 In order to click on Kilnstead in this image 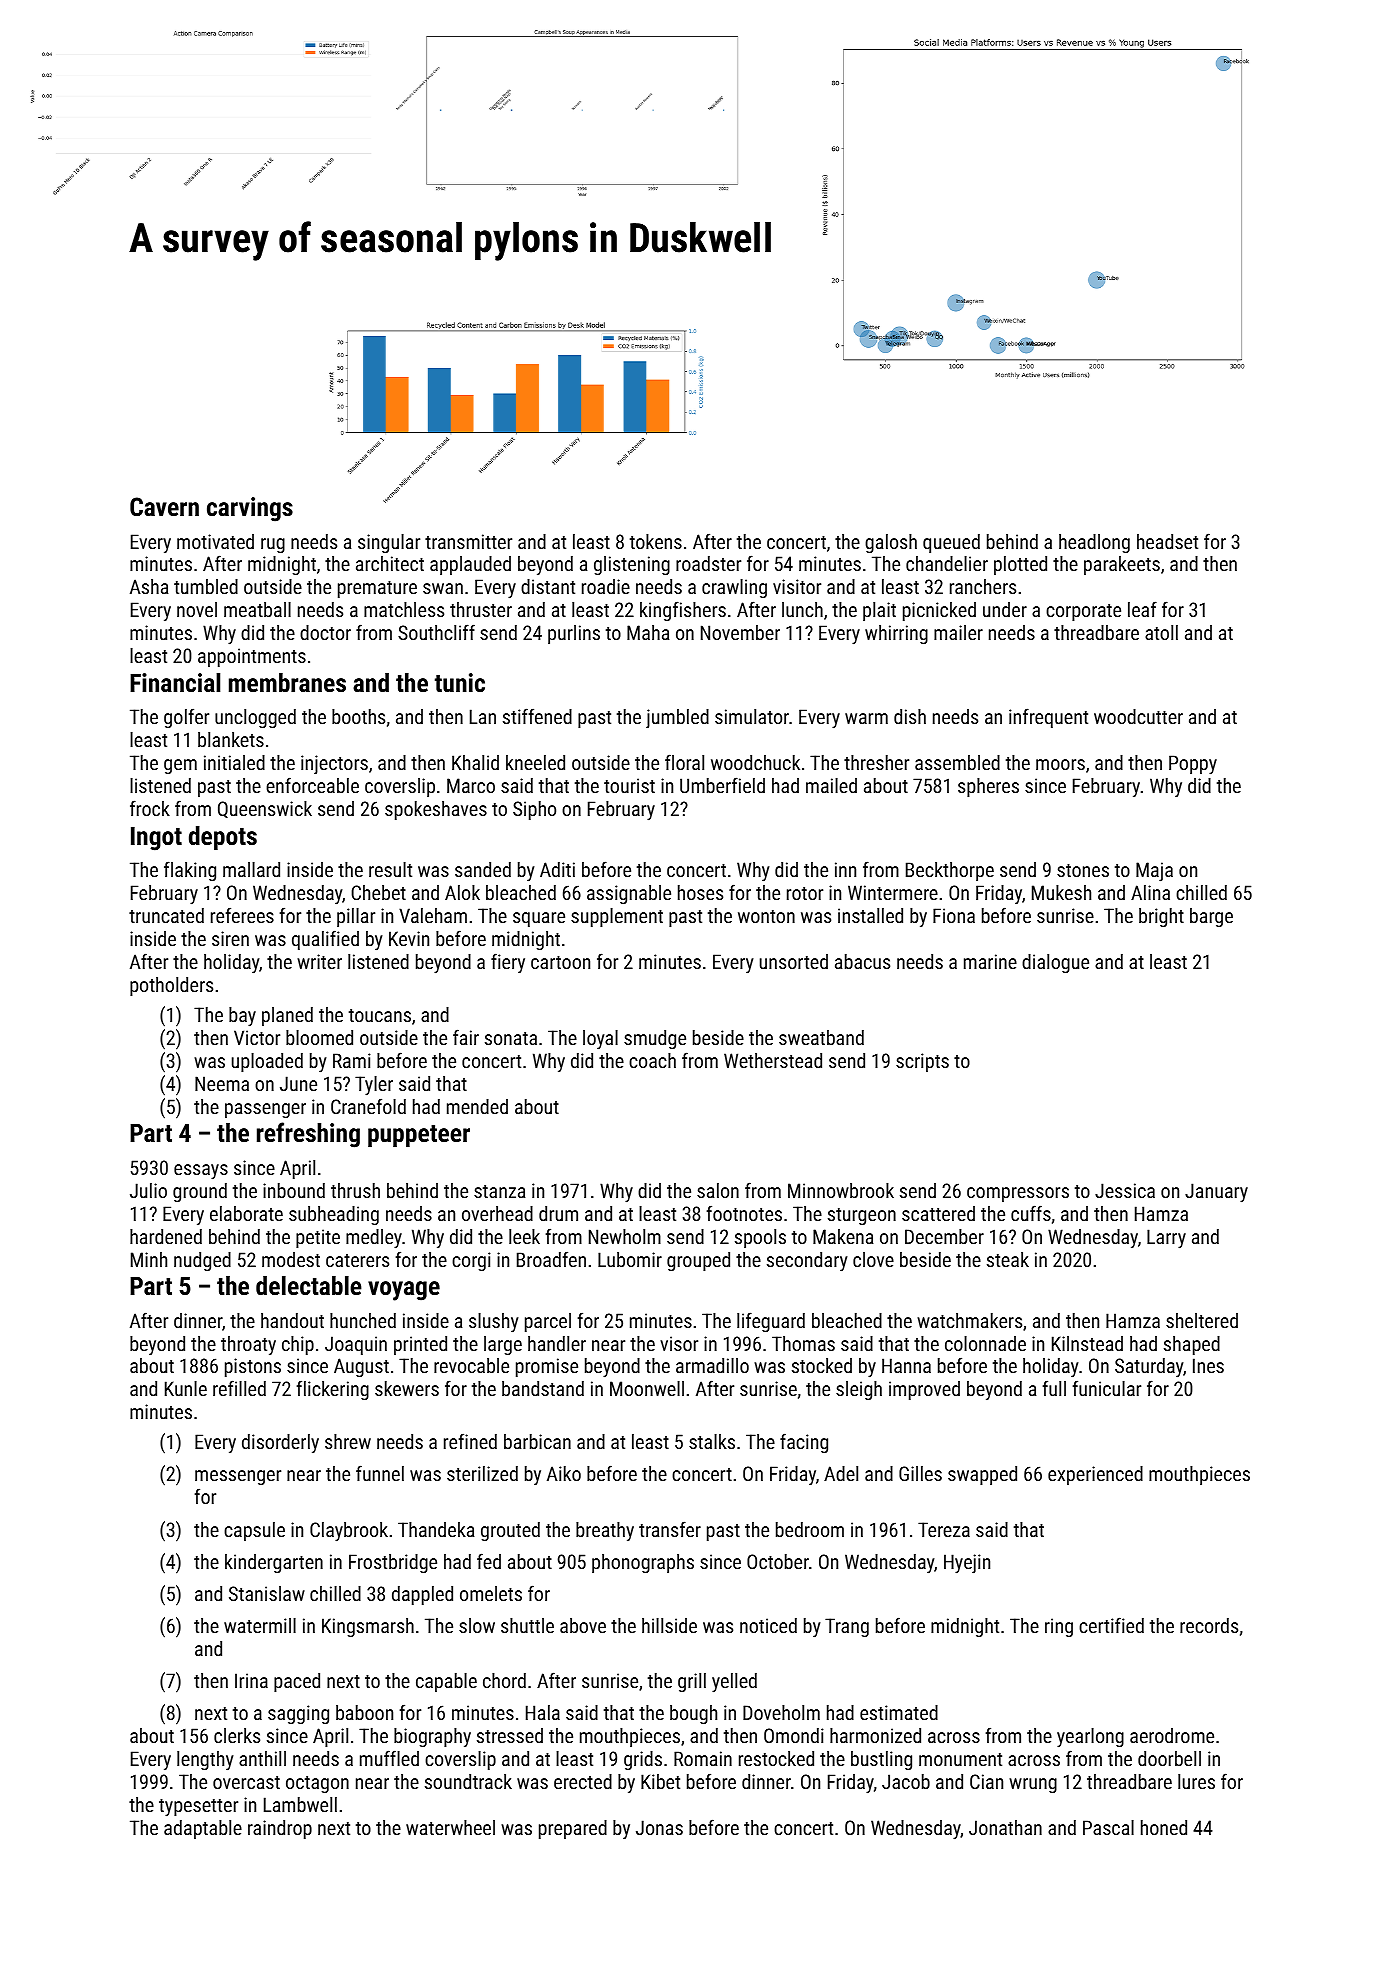, I will do `click(1087, 1343)`.
